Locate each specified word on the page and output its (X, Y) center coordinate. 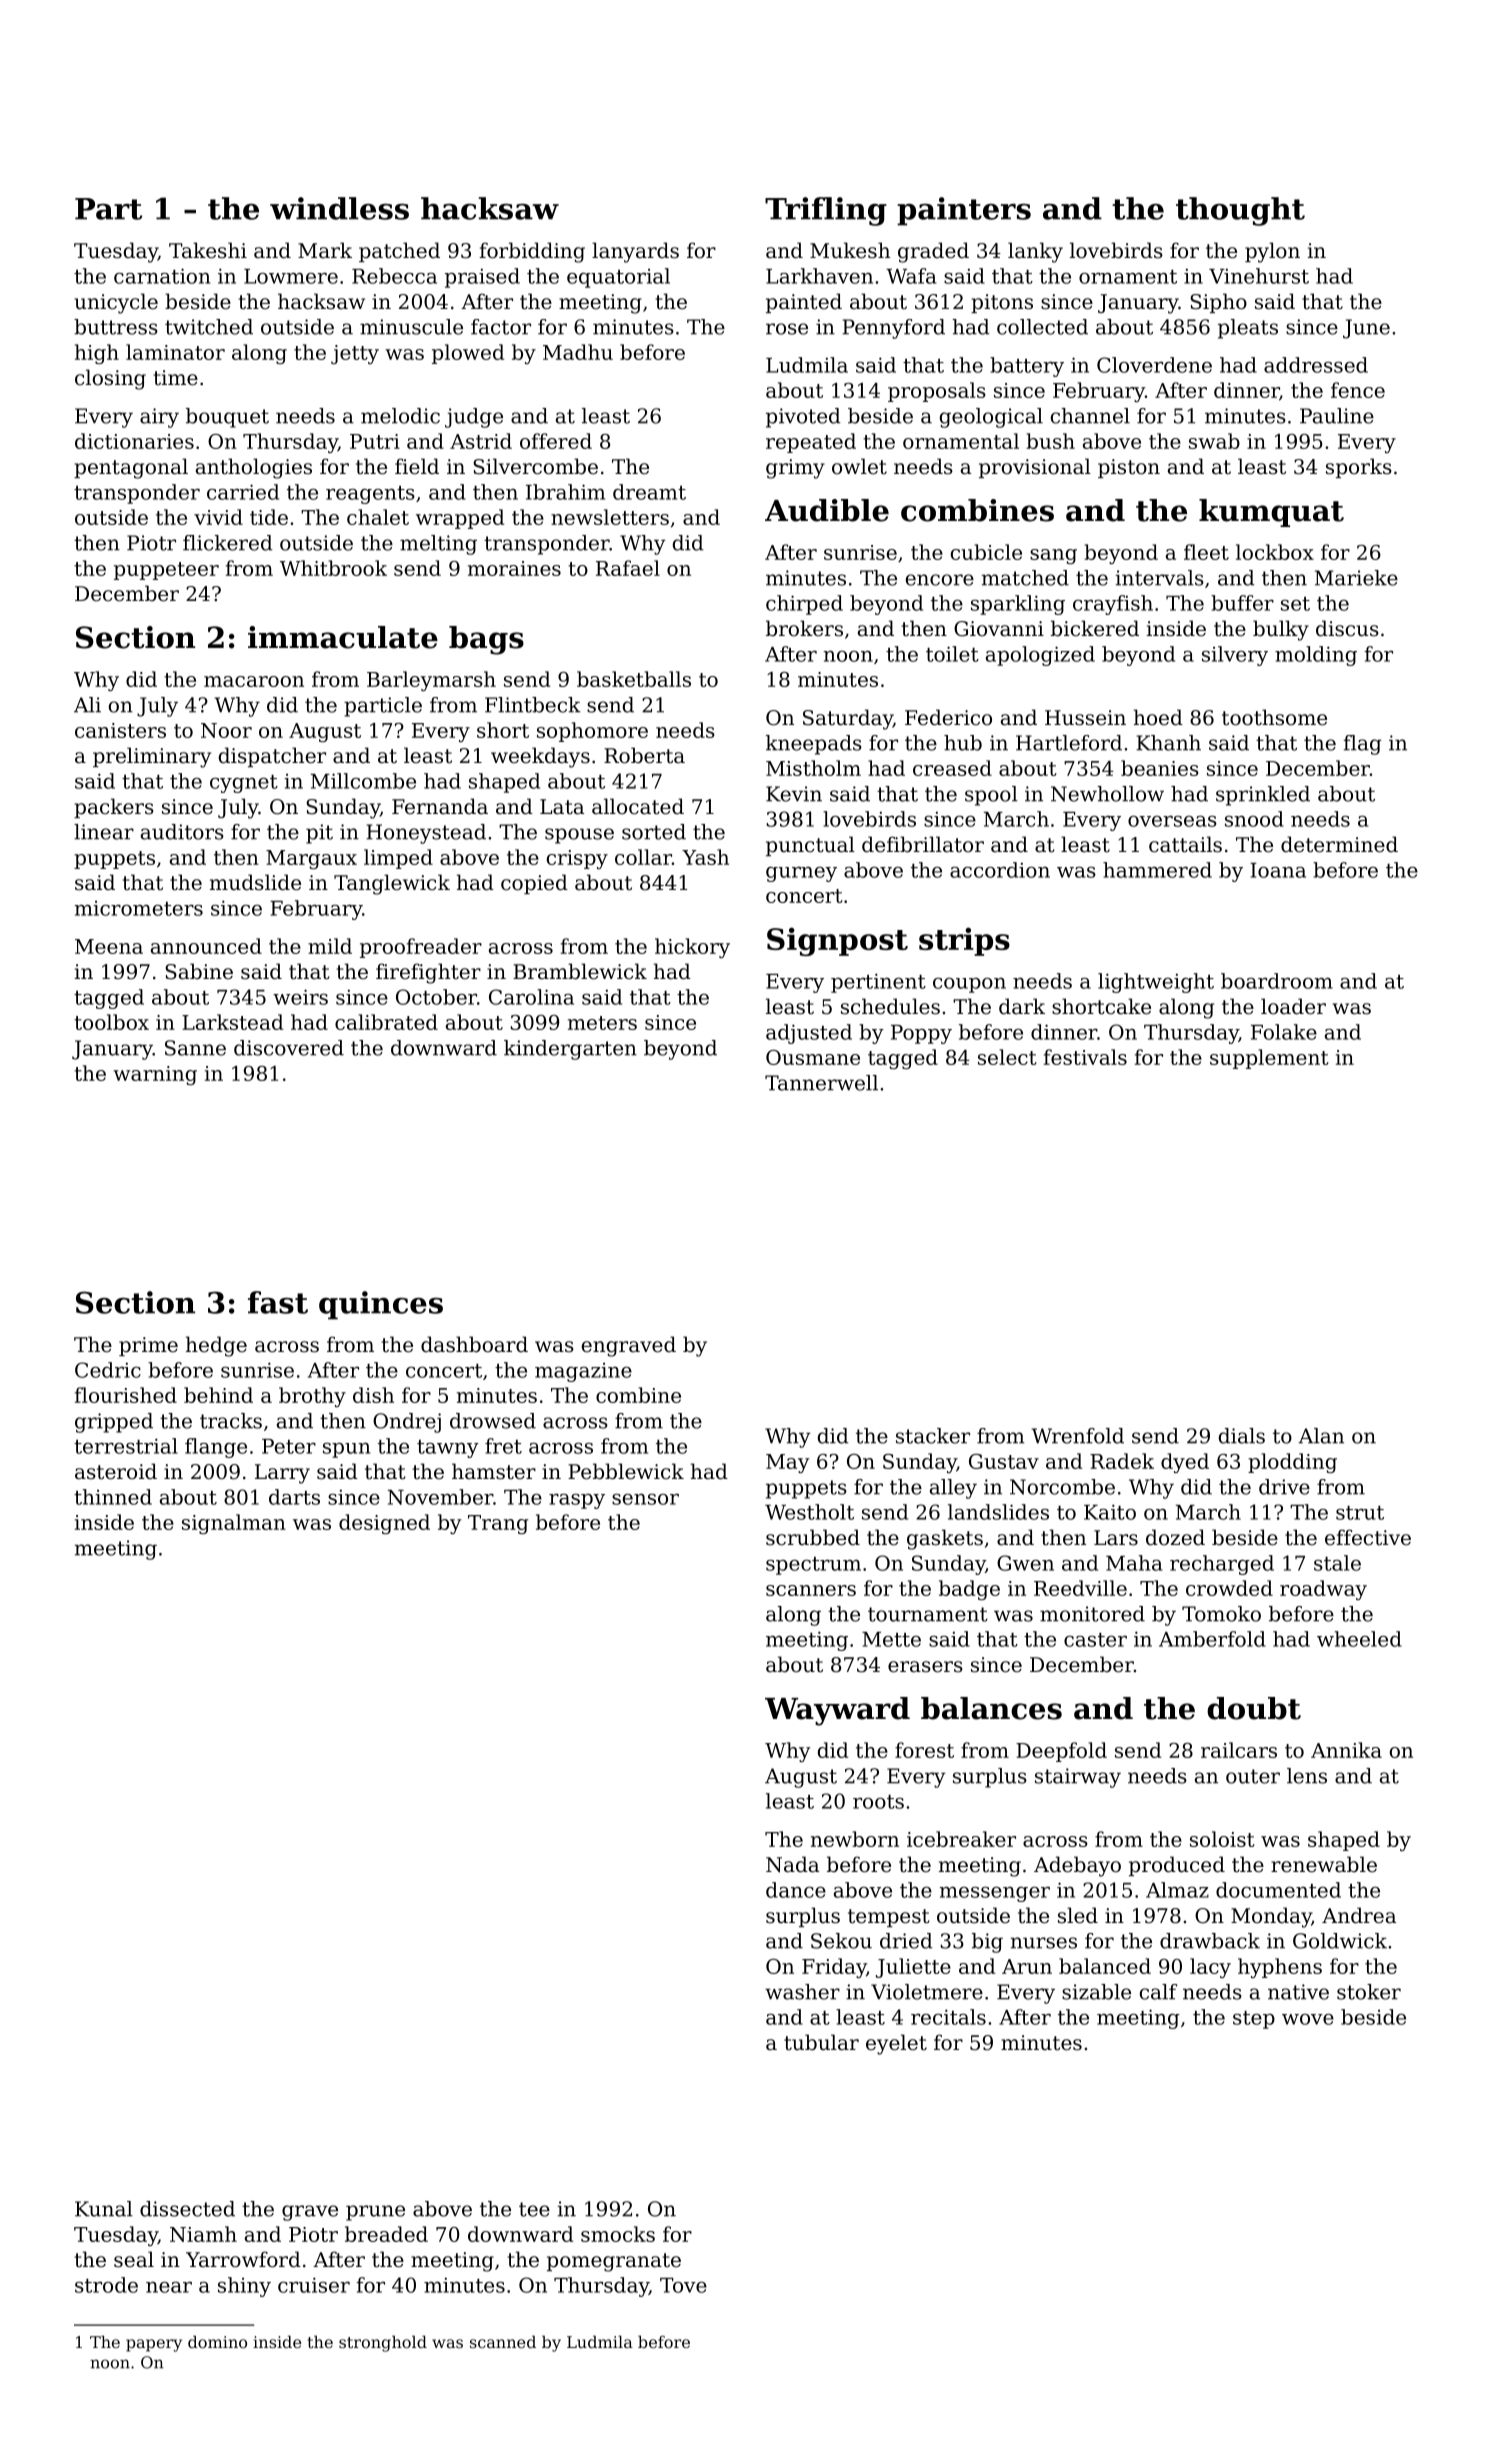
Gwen (1025, 1563)
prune (375, 2213)
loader (1293, 1006)
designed (384, 1524)
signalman (234, 1524)
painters (964, 211)
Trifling (826, 211)
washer (802, 1992)
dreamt (649, 492)
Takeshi (208, 250)
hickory (692, 948)
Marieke (1356, 578)
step (1254, 2020)
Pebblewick (626, 1471)
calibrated (386, 1022)
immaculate (343, 637)
